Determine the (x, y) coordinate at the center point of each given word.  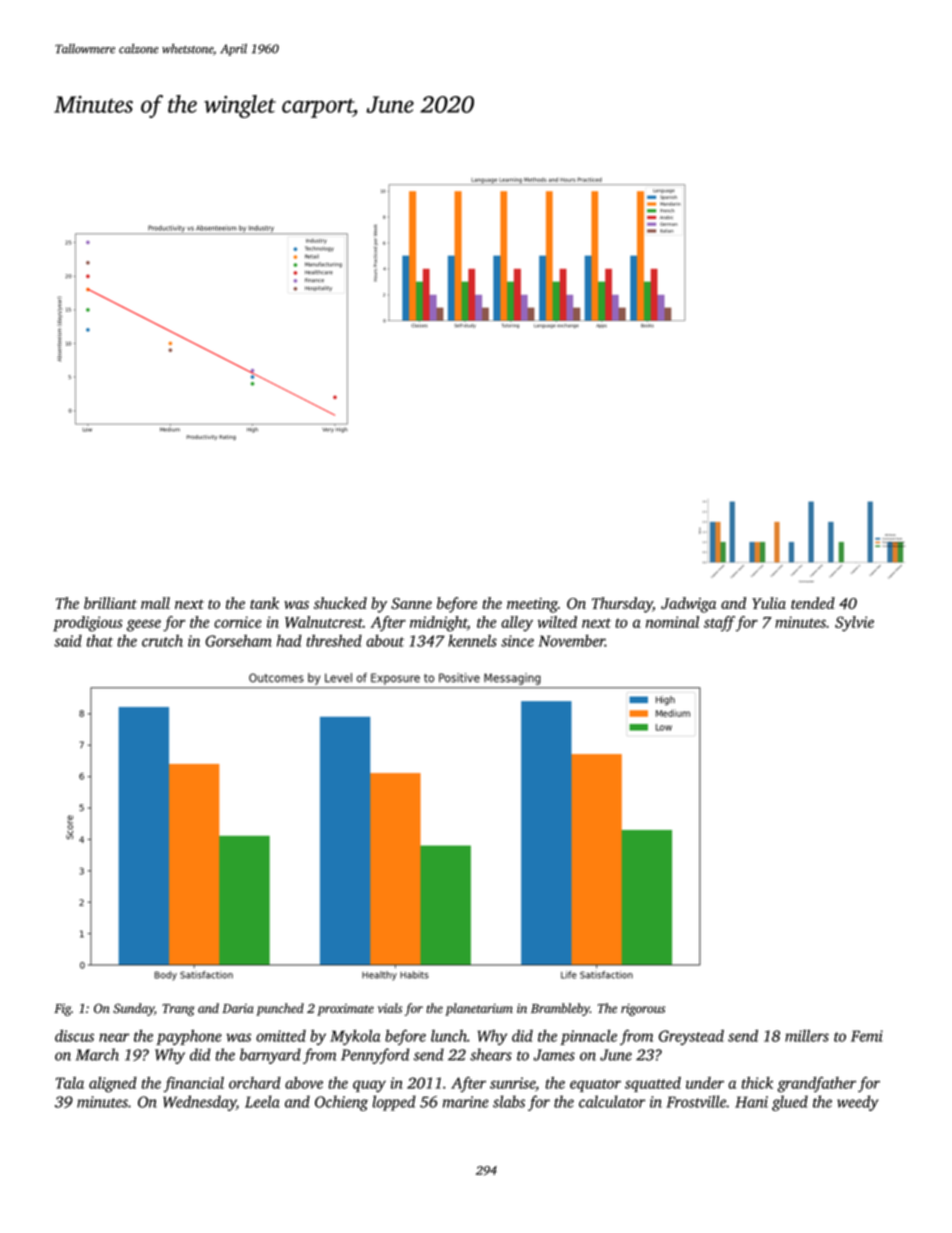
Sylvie (854, 623)
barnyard (270, 1056)
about (385, 640)
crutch (162, 641)
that (100, 640)
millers (807, 1035)
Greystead (691, 1037)
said (68, 641)
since (517, 641)
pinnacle (588, 1037)
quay (369, 1086)
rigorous (643, 1010)
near (114, 1037)
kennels (472, 640)
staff (719, 624)
